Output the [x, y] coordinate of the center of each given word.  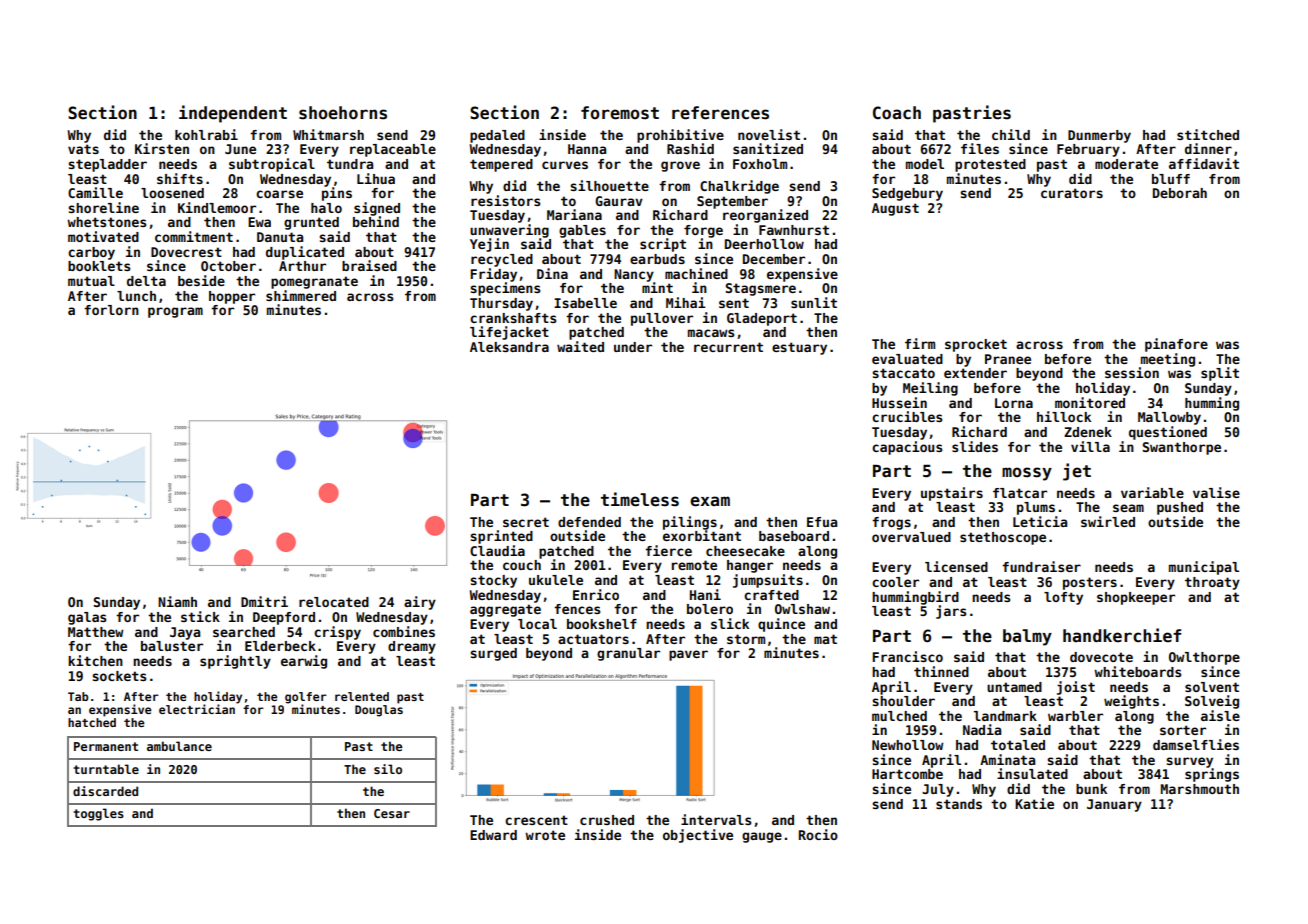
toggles [98, 814]
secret [526, 522]
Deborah [1180, 193]
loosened [172, 193]
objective [698, 836]
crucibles [907, 416]
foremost [620, 113]
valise [1216, 492]
